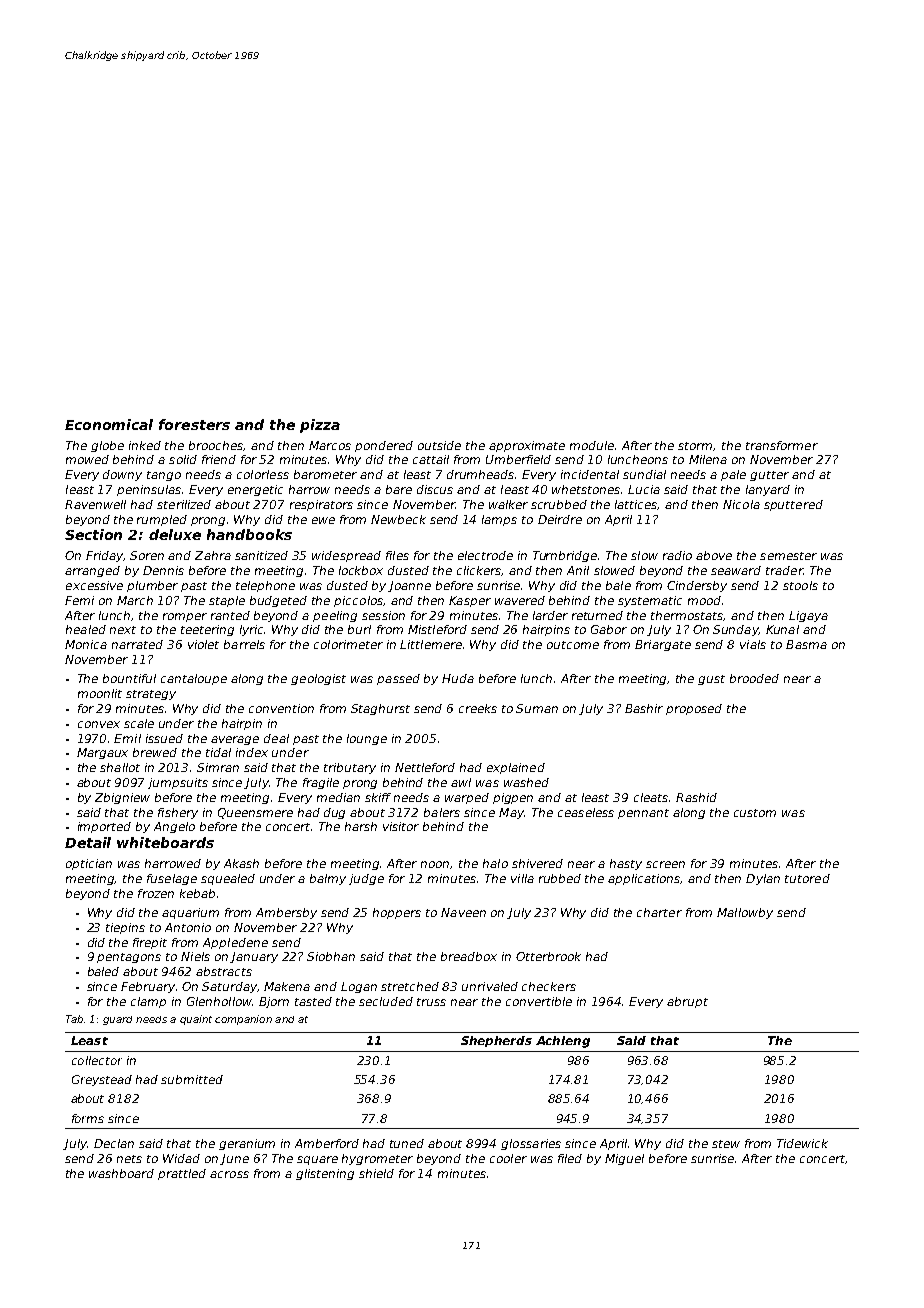  What do you see at coordinates (696, 797) in the screenshot?
I see `Rashid` at bounding box center [696, 797].
